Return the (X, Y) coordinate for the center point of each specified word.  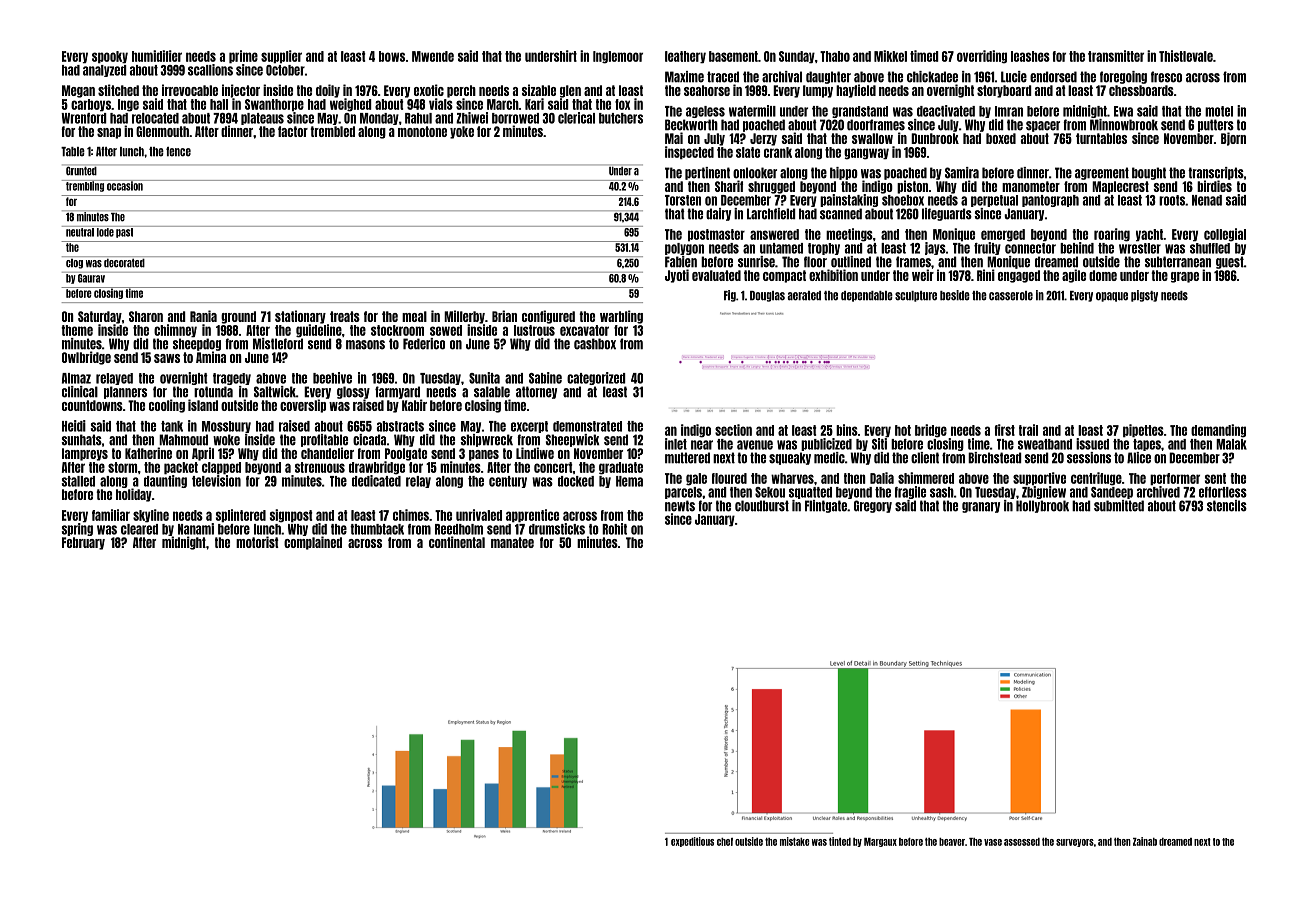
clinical (80, 392)
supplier (281, 57)
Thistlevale (1186, 56)
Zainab (1145, 841)
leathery (685, 57)
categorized (596, 378)
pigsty (1144, 296)
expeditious (692, 842)
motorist (257, 542)
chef (725, 842)
